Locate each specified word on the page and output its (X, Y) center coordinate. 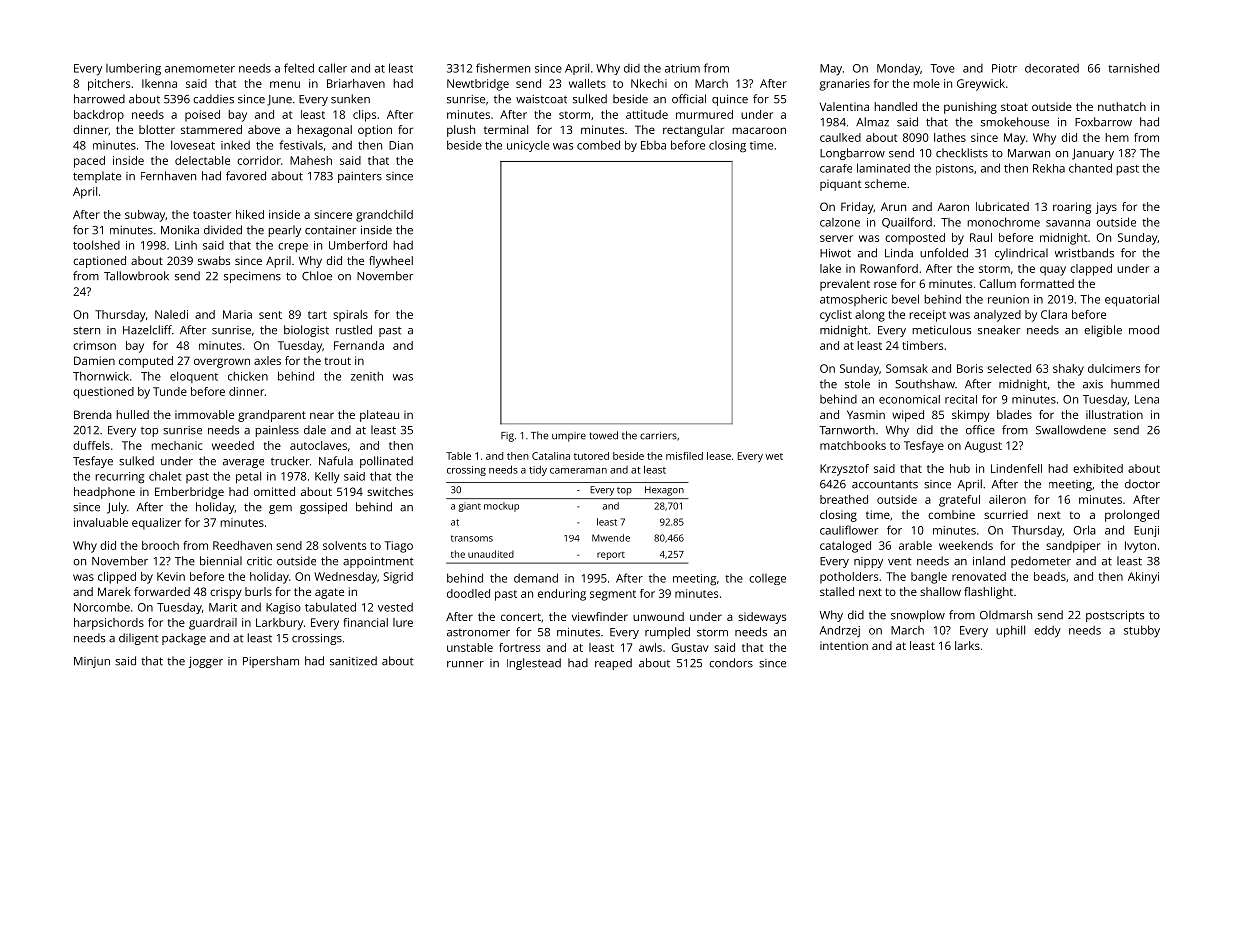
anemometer (200, 69)
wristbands (1084, 253)
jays (1106, 208)
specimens (252, 277)
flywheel (391, 262)
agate (329, 593)
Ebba (653, 145)
